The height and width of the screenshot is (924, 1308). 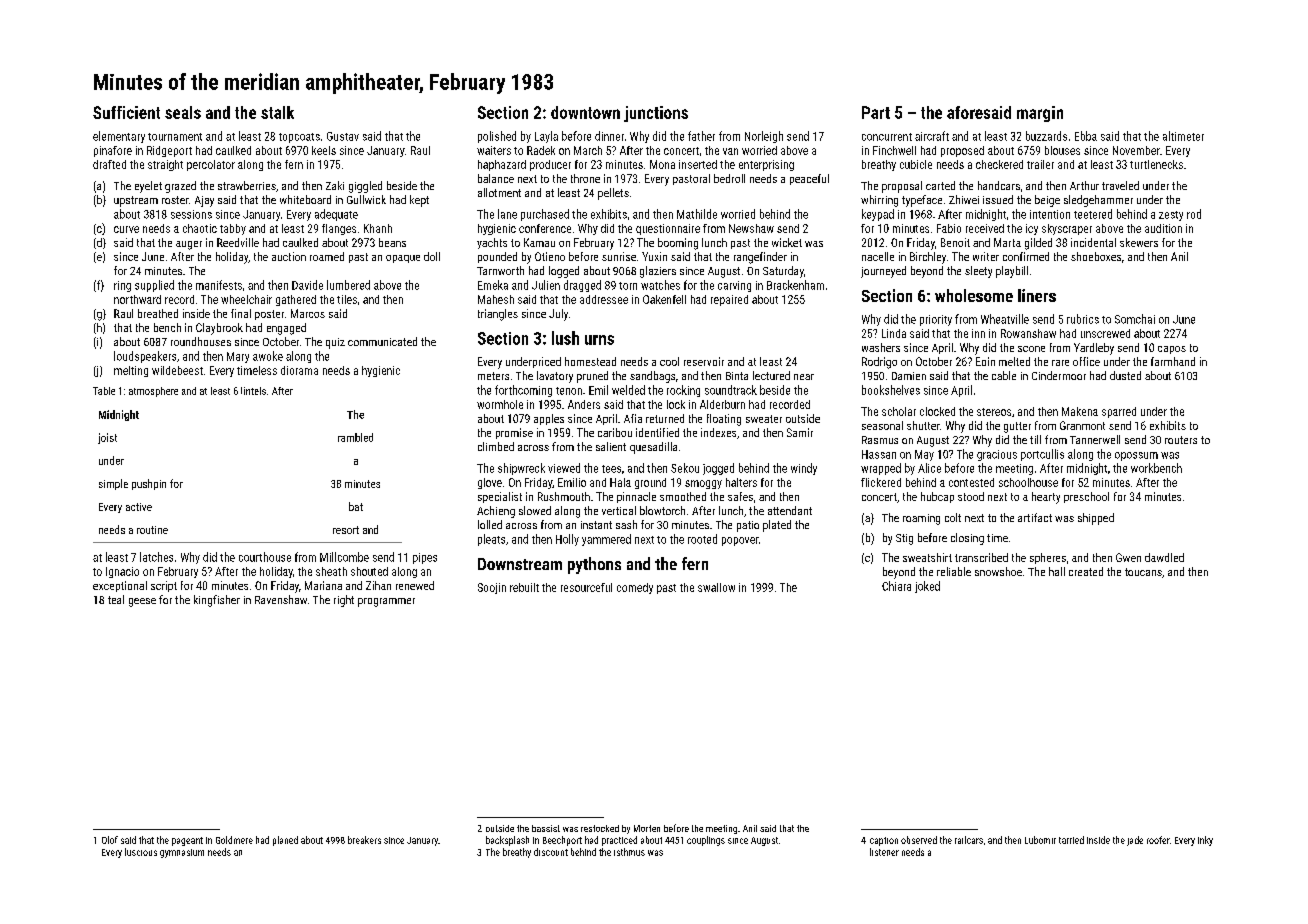 I want to click on keels, so click(x=324, y=150).
